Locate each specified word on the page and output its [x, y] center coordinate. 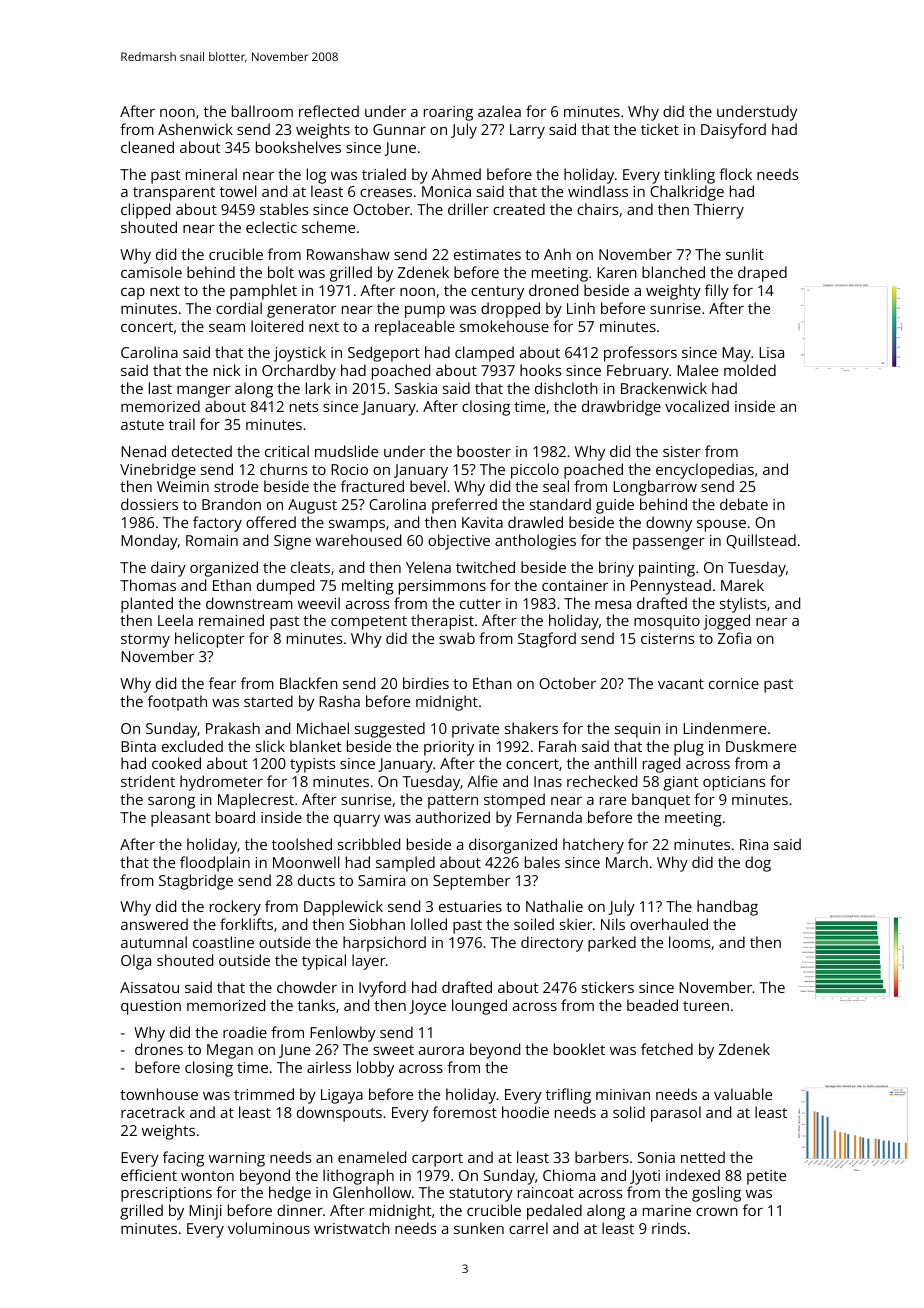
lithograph [358, 1177]
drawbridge [621, 408]
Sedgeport [384, 354]
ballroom [262, 111]
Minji [205, 1212]
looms [689, 942]
